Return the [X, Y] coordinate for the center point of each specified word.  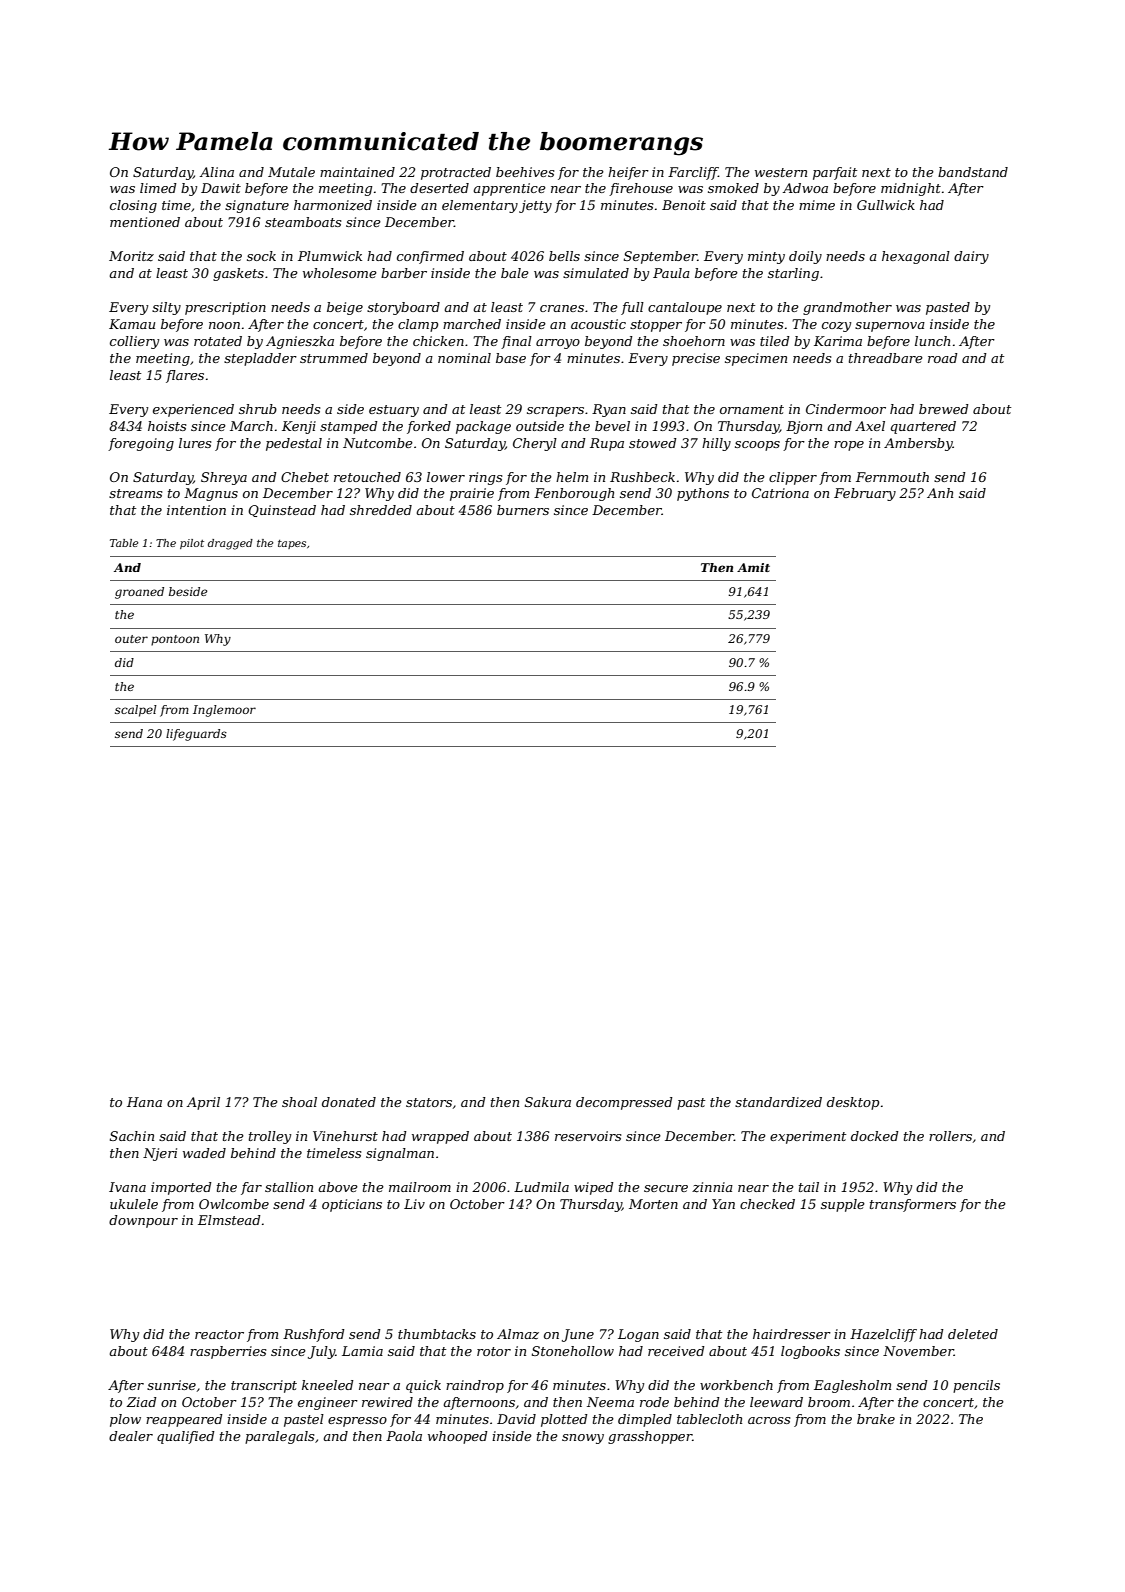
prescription [225, 308]
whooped [458, 1437]
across [769, 1420]
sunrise [171, 1385]
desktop [853, 1103]
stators [429, 1102]
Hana [144, 1102]
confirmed [430, 257]
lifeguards [196, 735]
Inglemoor [224, 711]
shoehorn [694, 341]
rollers [950, 1136]
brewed [944, 409]
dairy [971, 257]
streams [135, 493]
